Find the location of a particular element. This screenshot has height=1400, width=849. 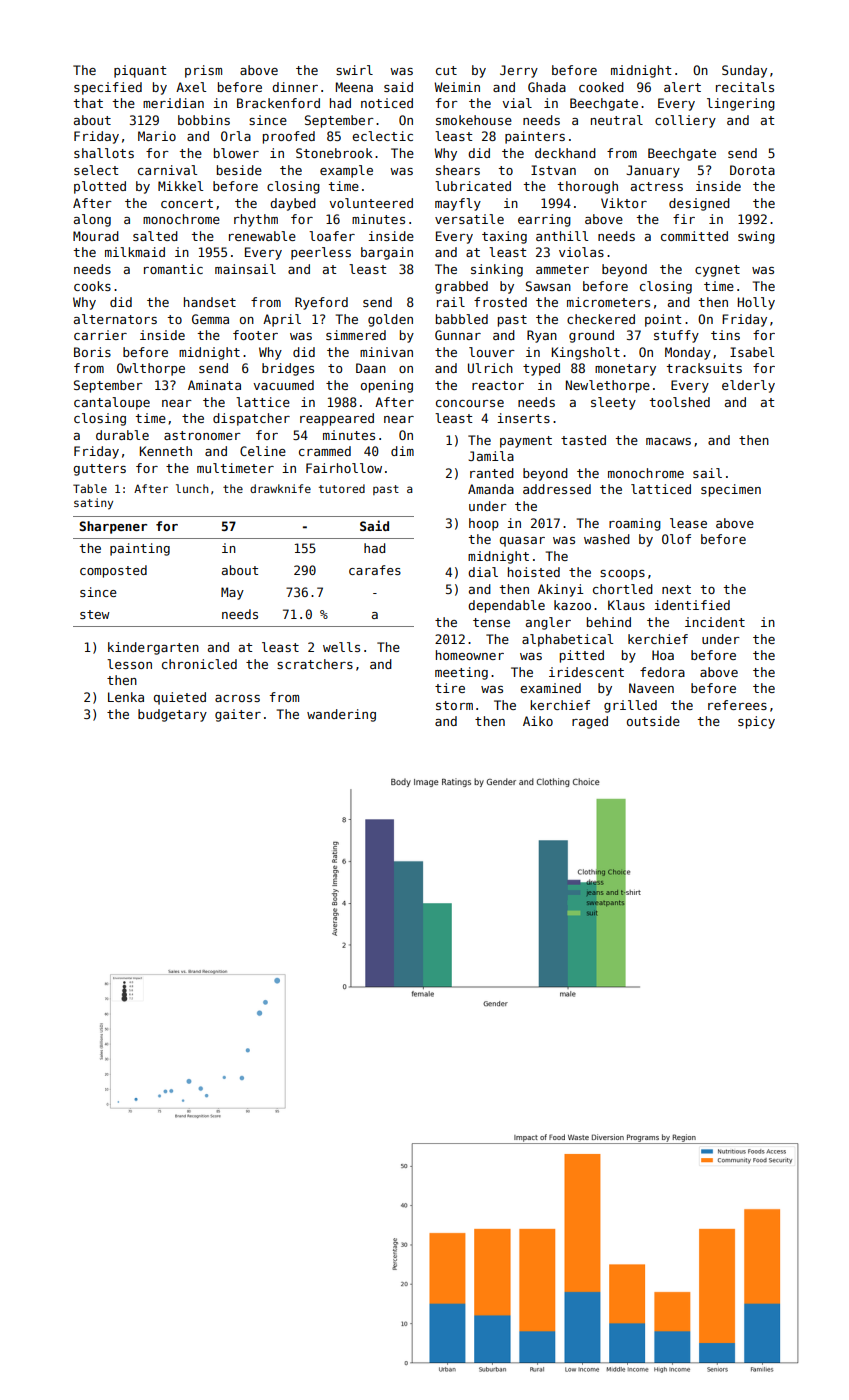

Orla is located at coordinates (236, 136).
